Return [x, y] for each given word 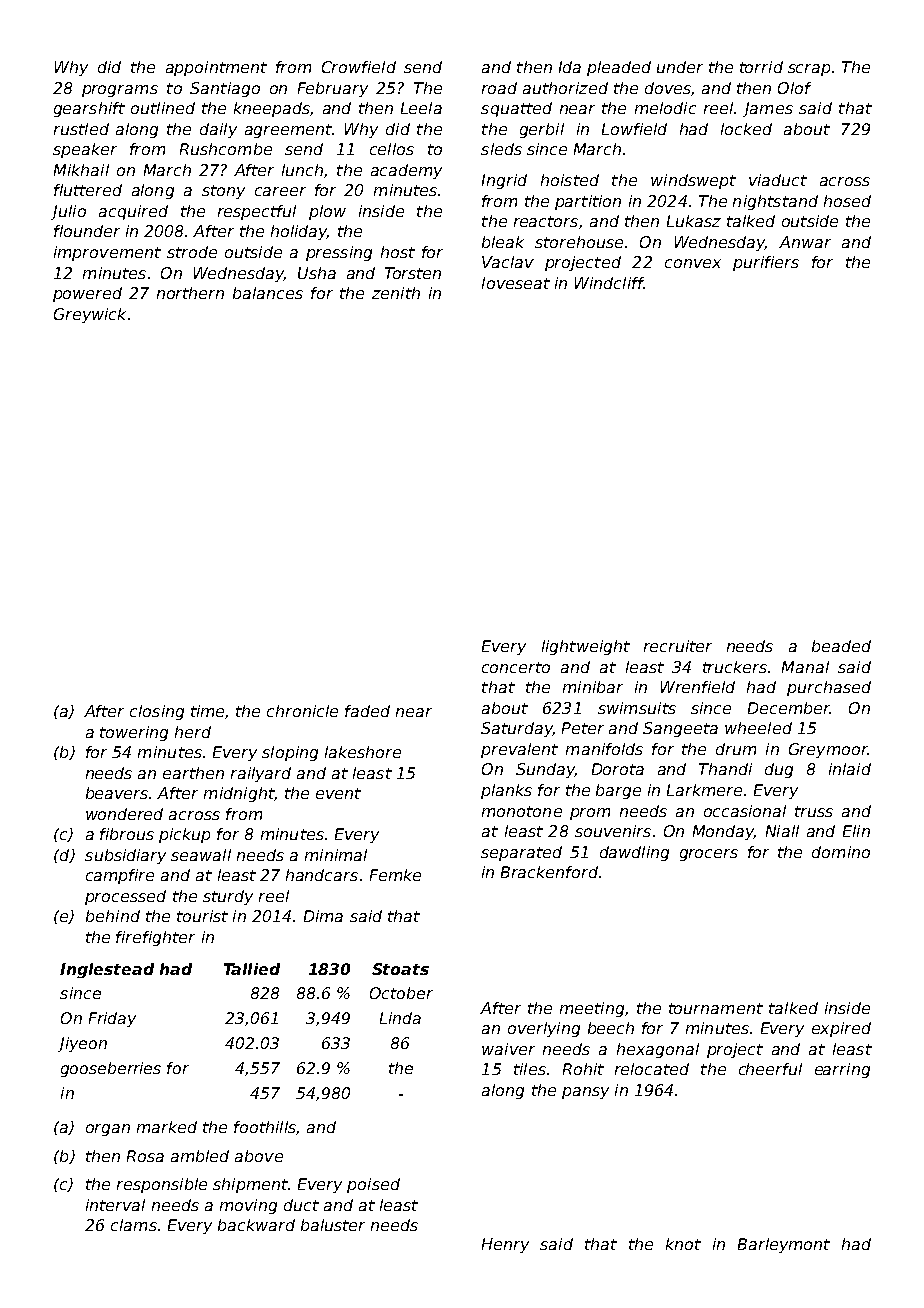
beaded [841, 646]
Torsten [413, 273]
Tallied [252, 969]
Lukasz [694, 221]
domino [841, 852]
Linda [400, 1018]
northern [190, 293]
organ [108, 1130]
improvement [107, 253]
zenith [396, 293]
